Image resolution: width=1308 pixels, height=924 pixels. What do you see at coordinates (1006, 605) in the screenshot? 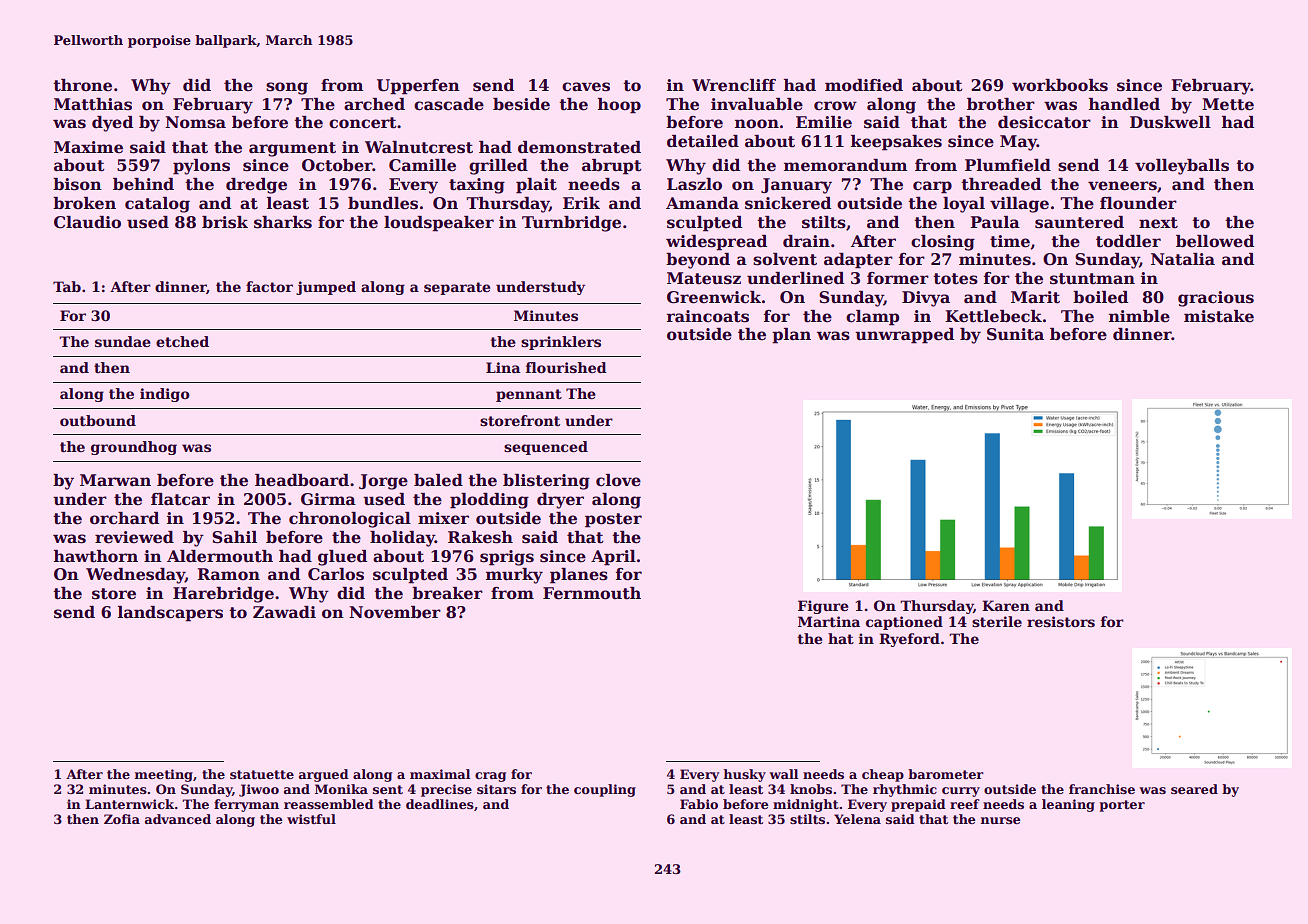
I see `Karen` at bounding box center [1006, 605].
